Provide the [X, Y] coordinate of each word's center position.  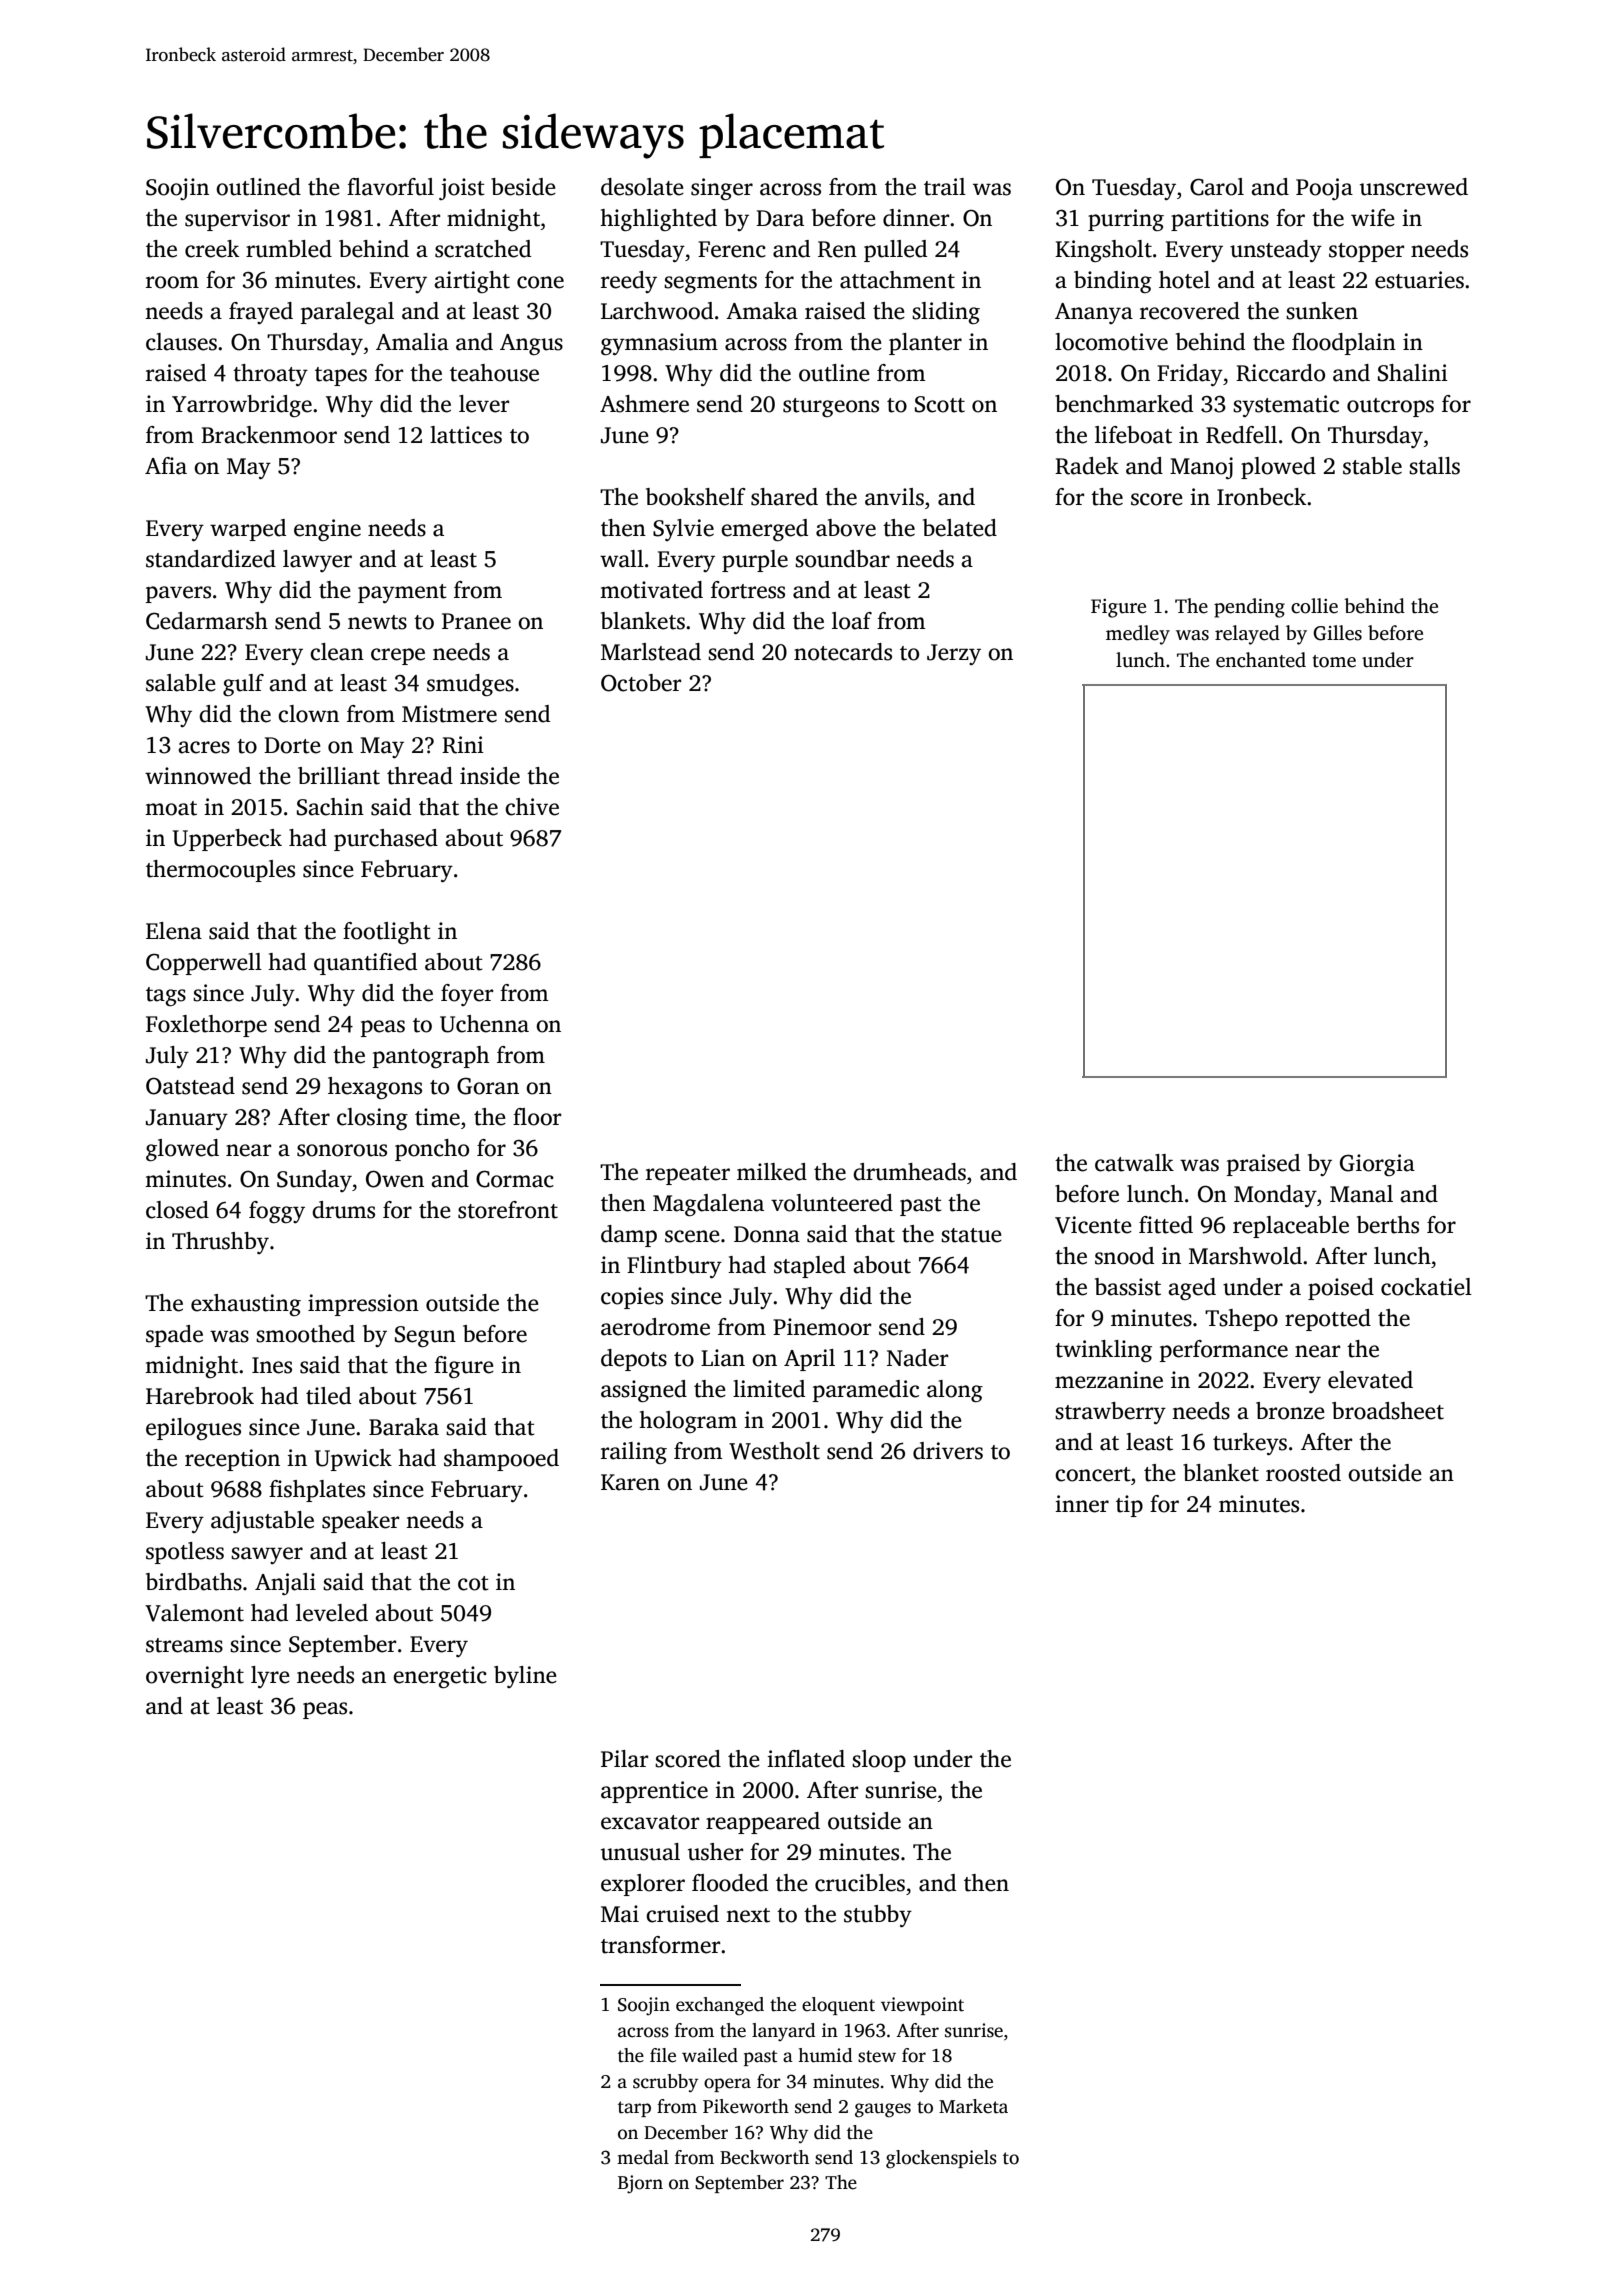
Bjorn [640, 2184]
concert [1093, 1474]
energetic [440, 1677]
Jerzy [954, 654]
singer [722, 189]
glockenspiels [941, 2159]
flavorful [390, 187]
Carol [1217, 187]
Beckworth [764, 2157]
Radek [1087, 466]
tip [1129, 1506]
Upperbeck [227, 840]
